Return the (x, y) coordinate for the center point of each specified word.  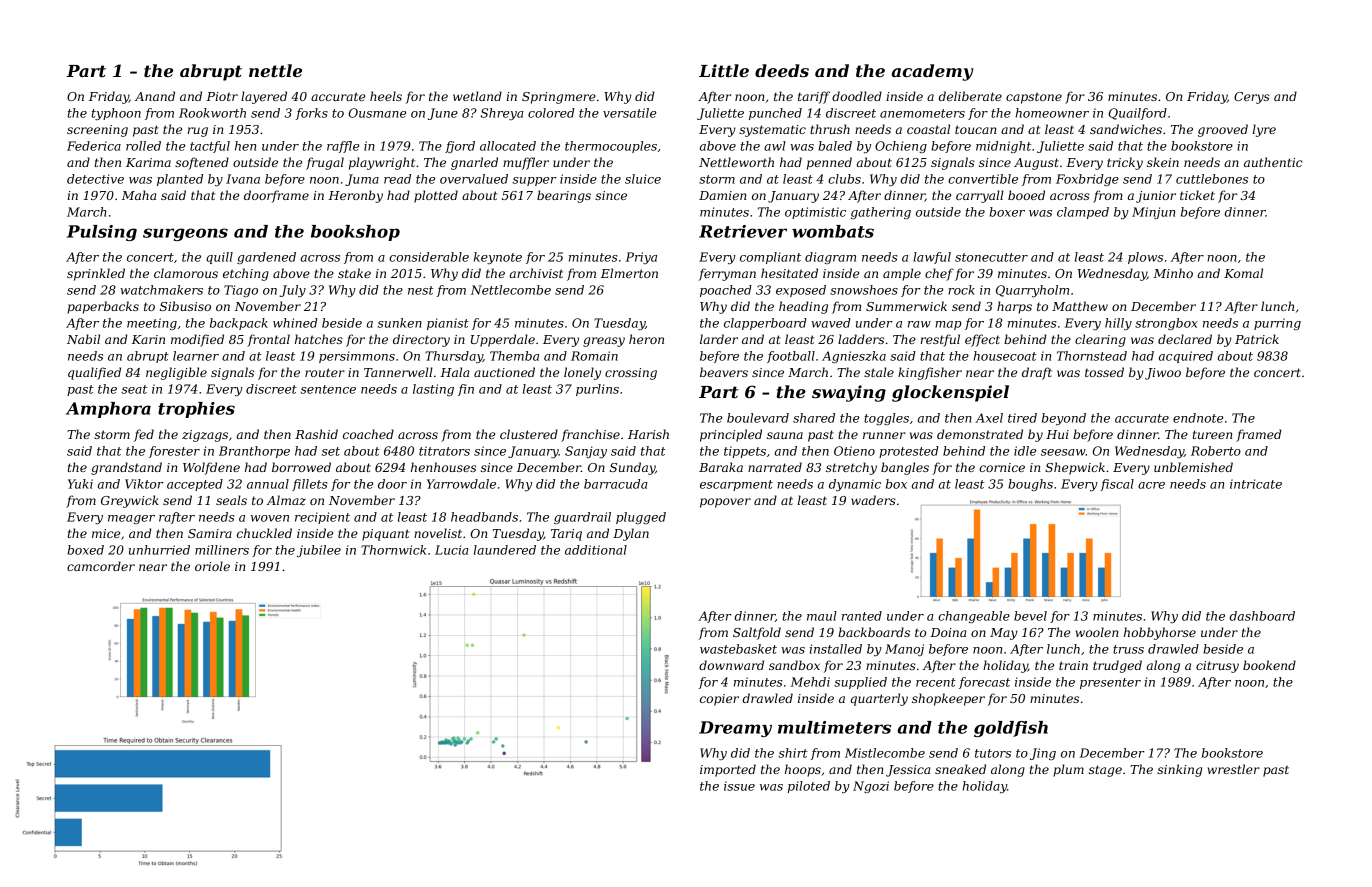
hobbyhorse (1160, 633)
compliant (770, 258)
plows (1145, 258)
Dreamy (735, 729)
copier (719, 700)
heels (386, 96)
